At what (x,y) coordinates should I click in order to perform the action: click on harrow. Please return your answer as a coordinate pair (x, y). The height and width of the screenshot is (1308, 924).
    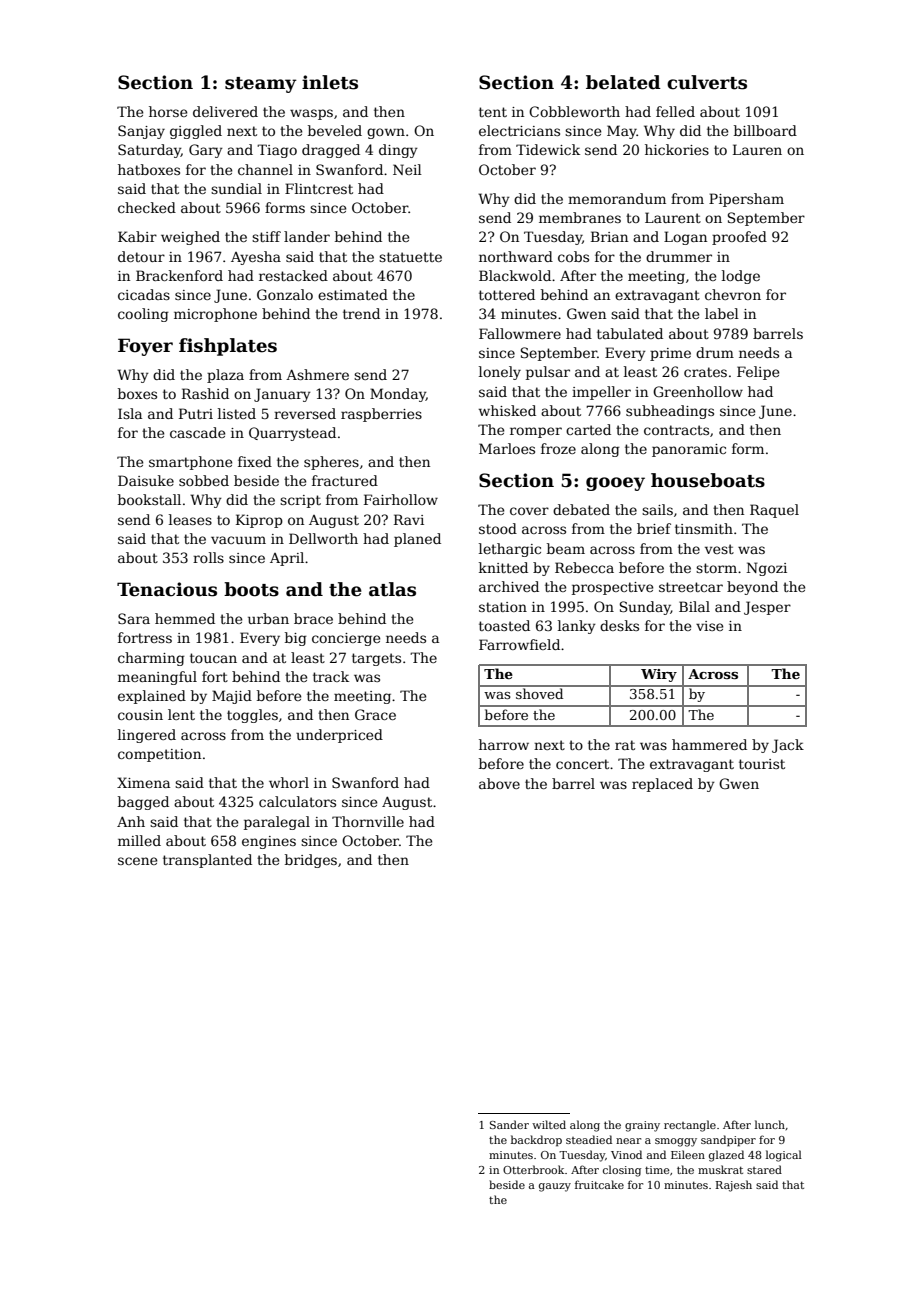
    Looking at the image, I should click on (504, 744).
